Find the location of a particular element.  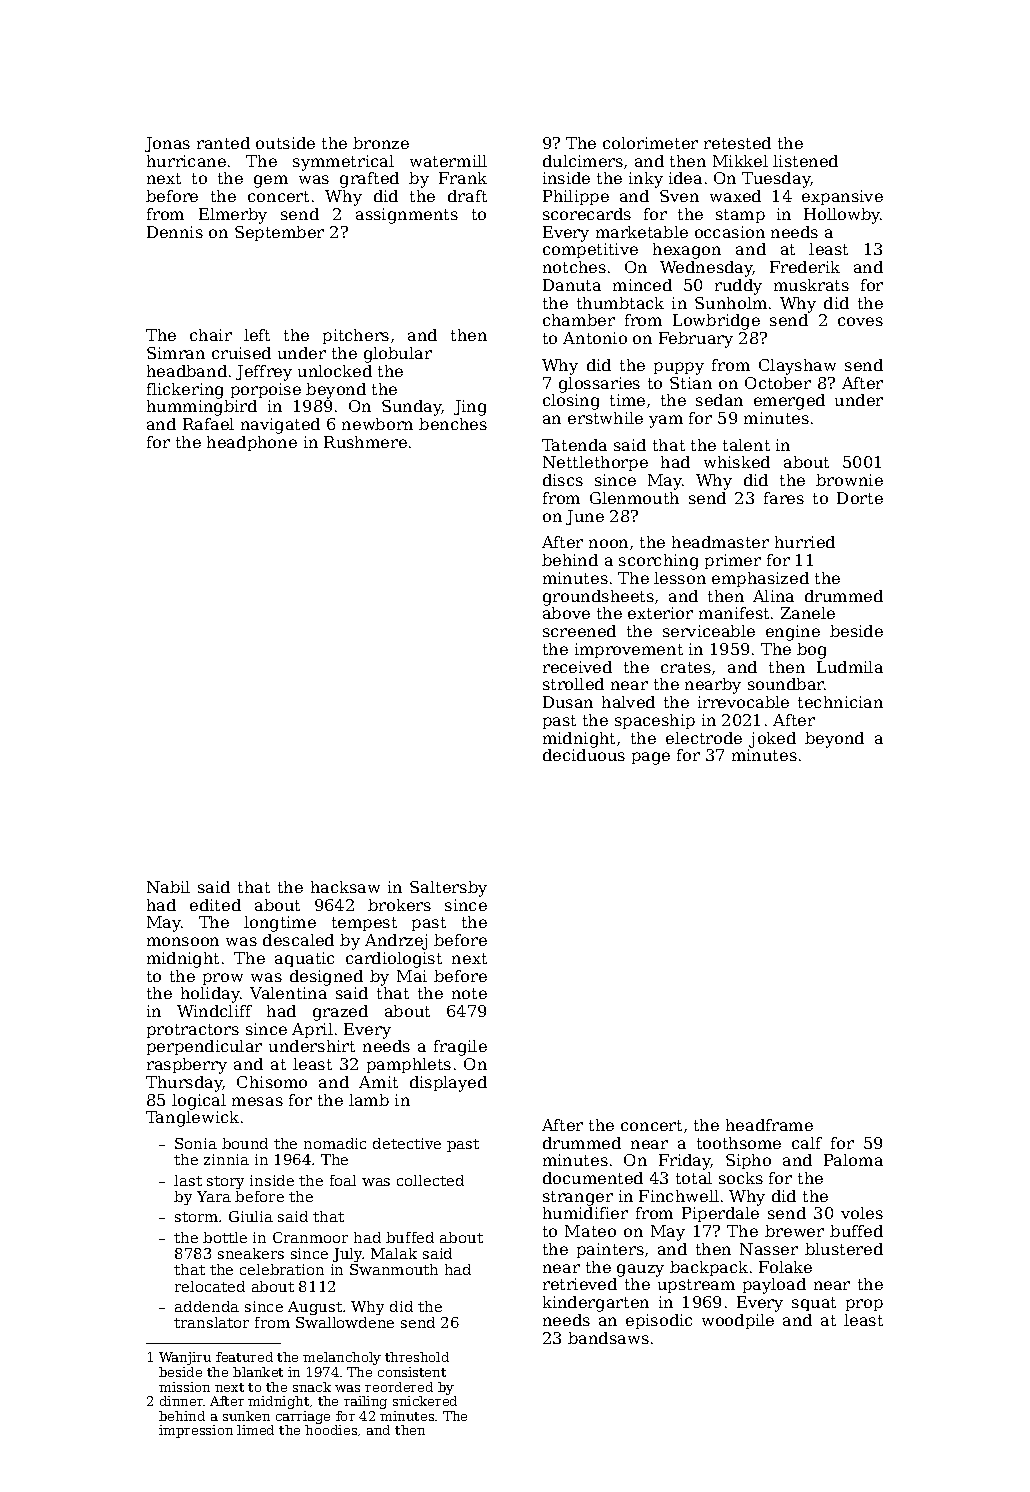

erstwhile is located at coordinates (605, 418).
